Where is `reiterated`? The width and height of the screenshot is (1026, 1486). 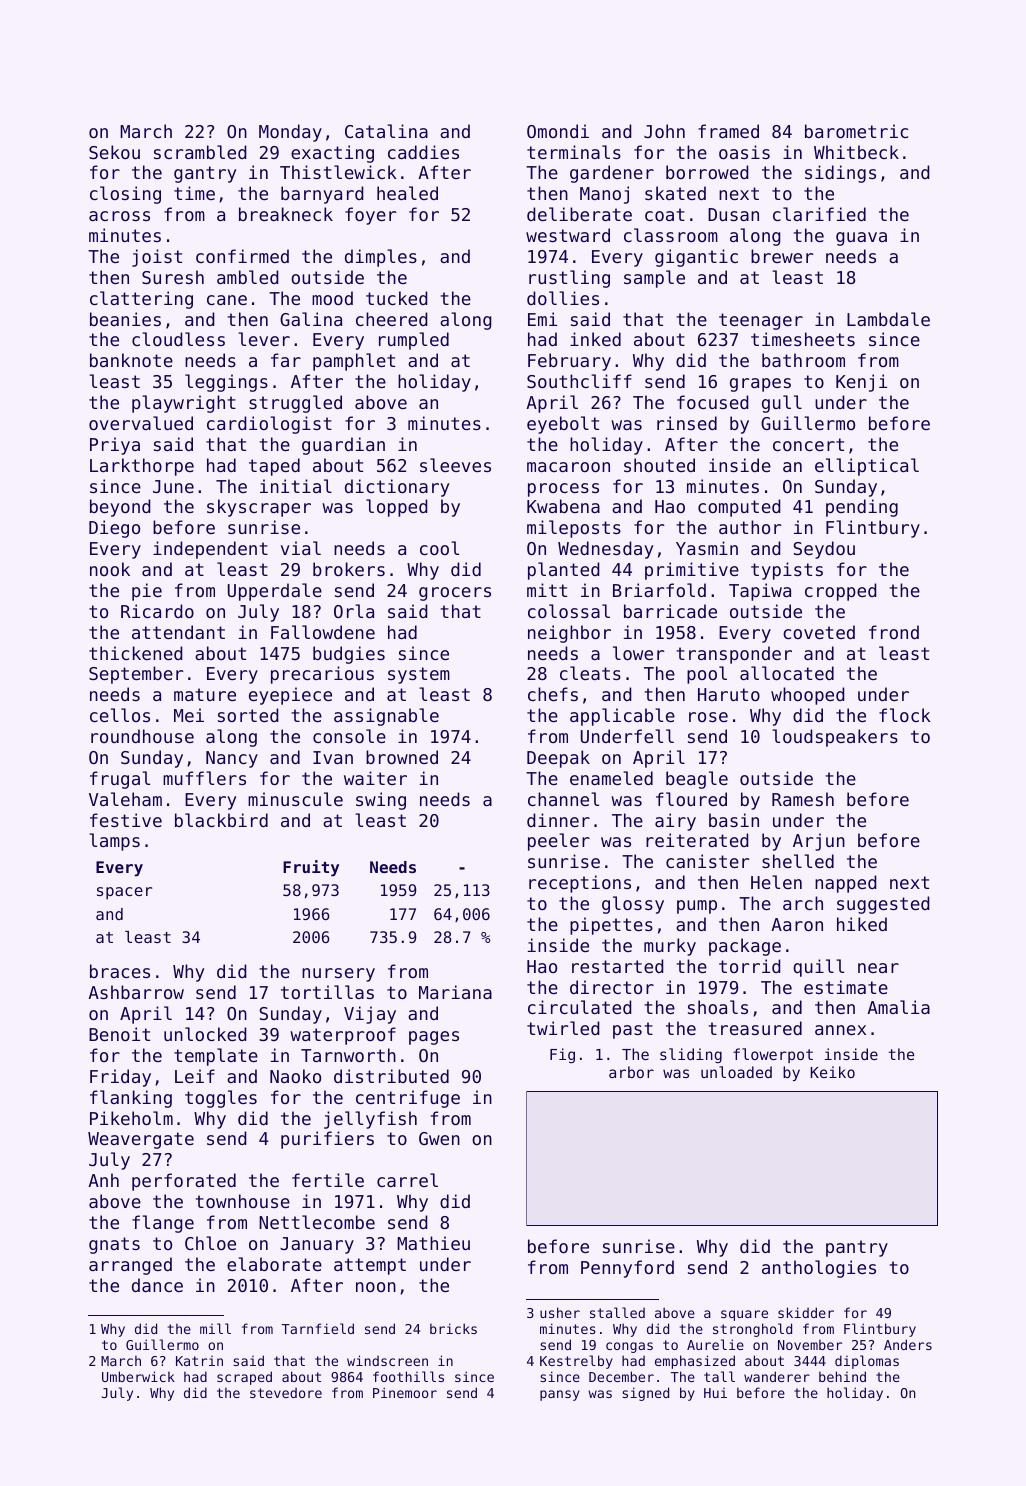
reiterated is located at coordinates (697, 840).
